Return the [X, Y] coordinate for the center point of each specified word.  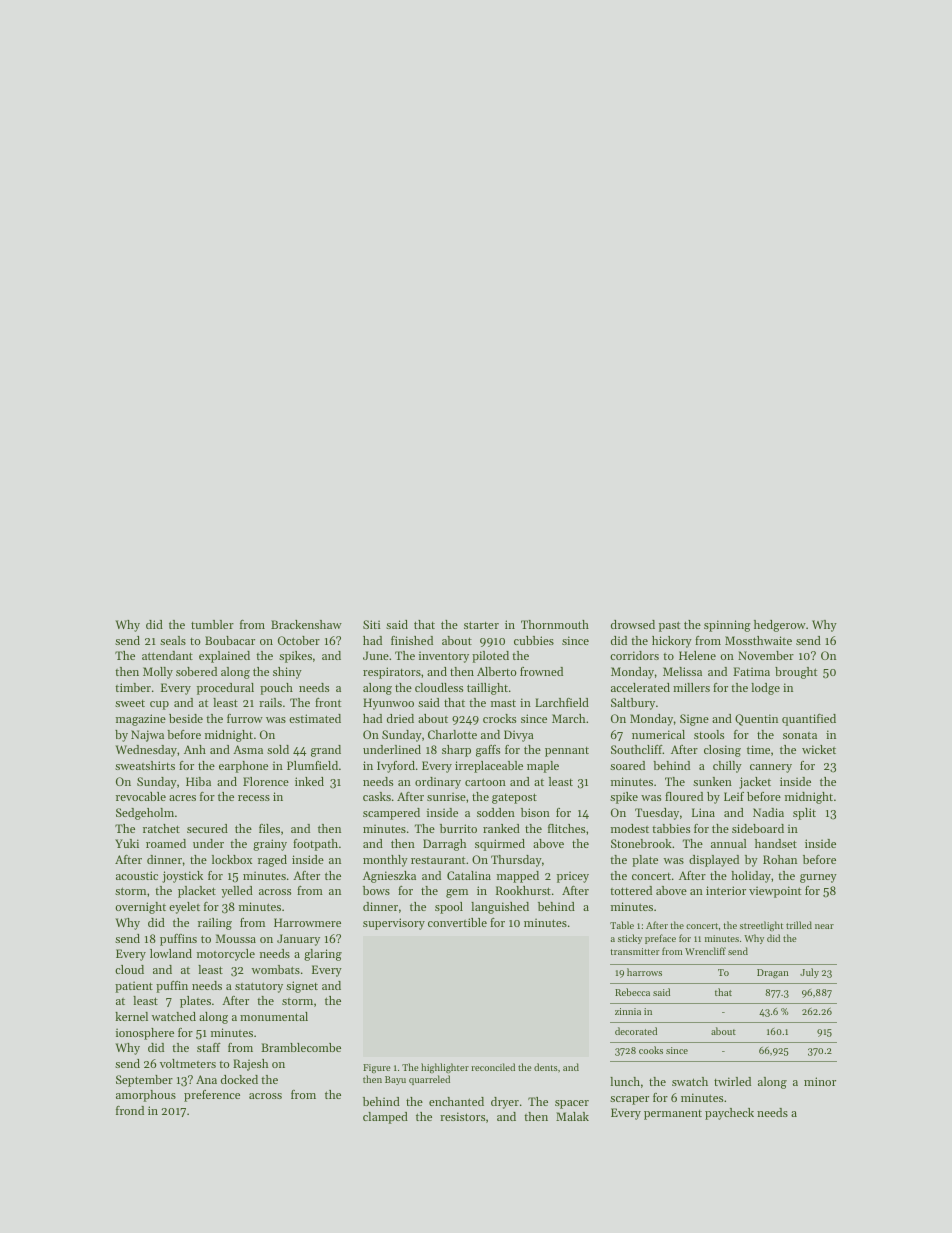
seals [173, 640]
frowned [541, 671]
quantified [809, 720]
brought [796, 673]
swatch [690, 1081]
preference [212, 1096]
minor [820, 1081]
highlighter [445, 1068]
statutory [259, 987]
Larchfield [562, 702]
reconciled [493, 1067]
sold [278, 749]
